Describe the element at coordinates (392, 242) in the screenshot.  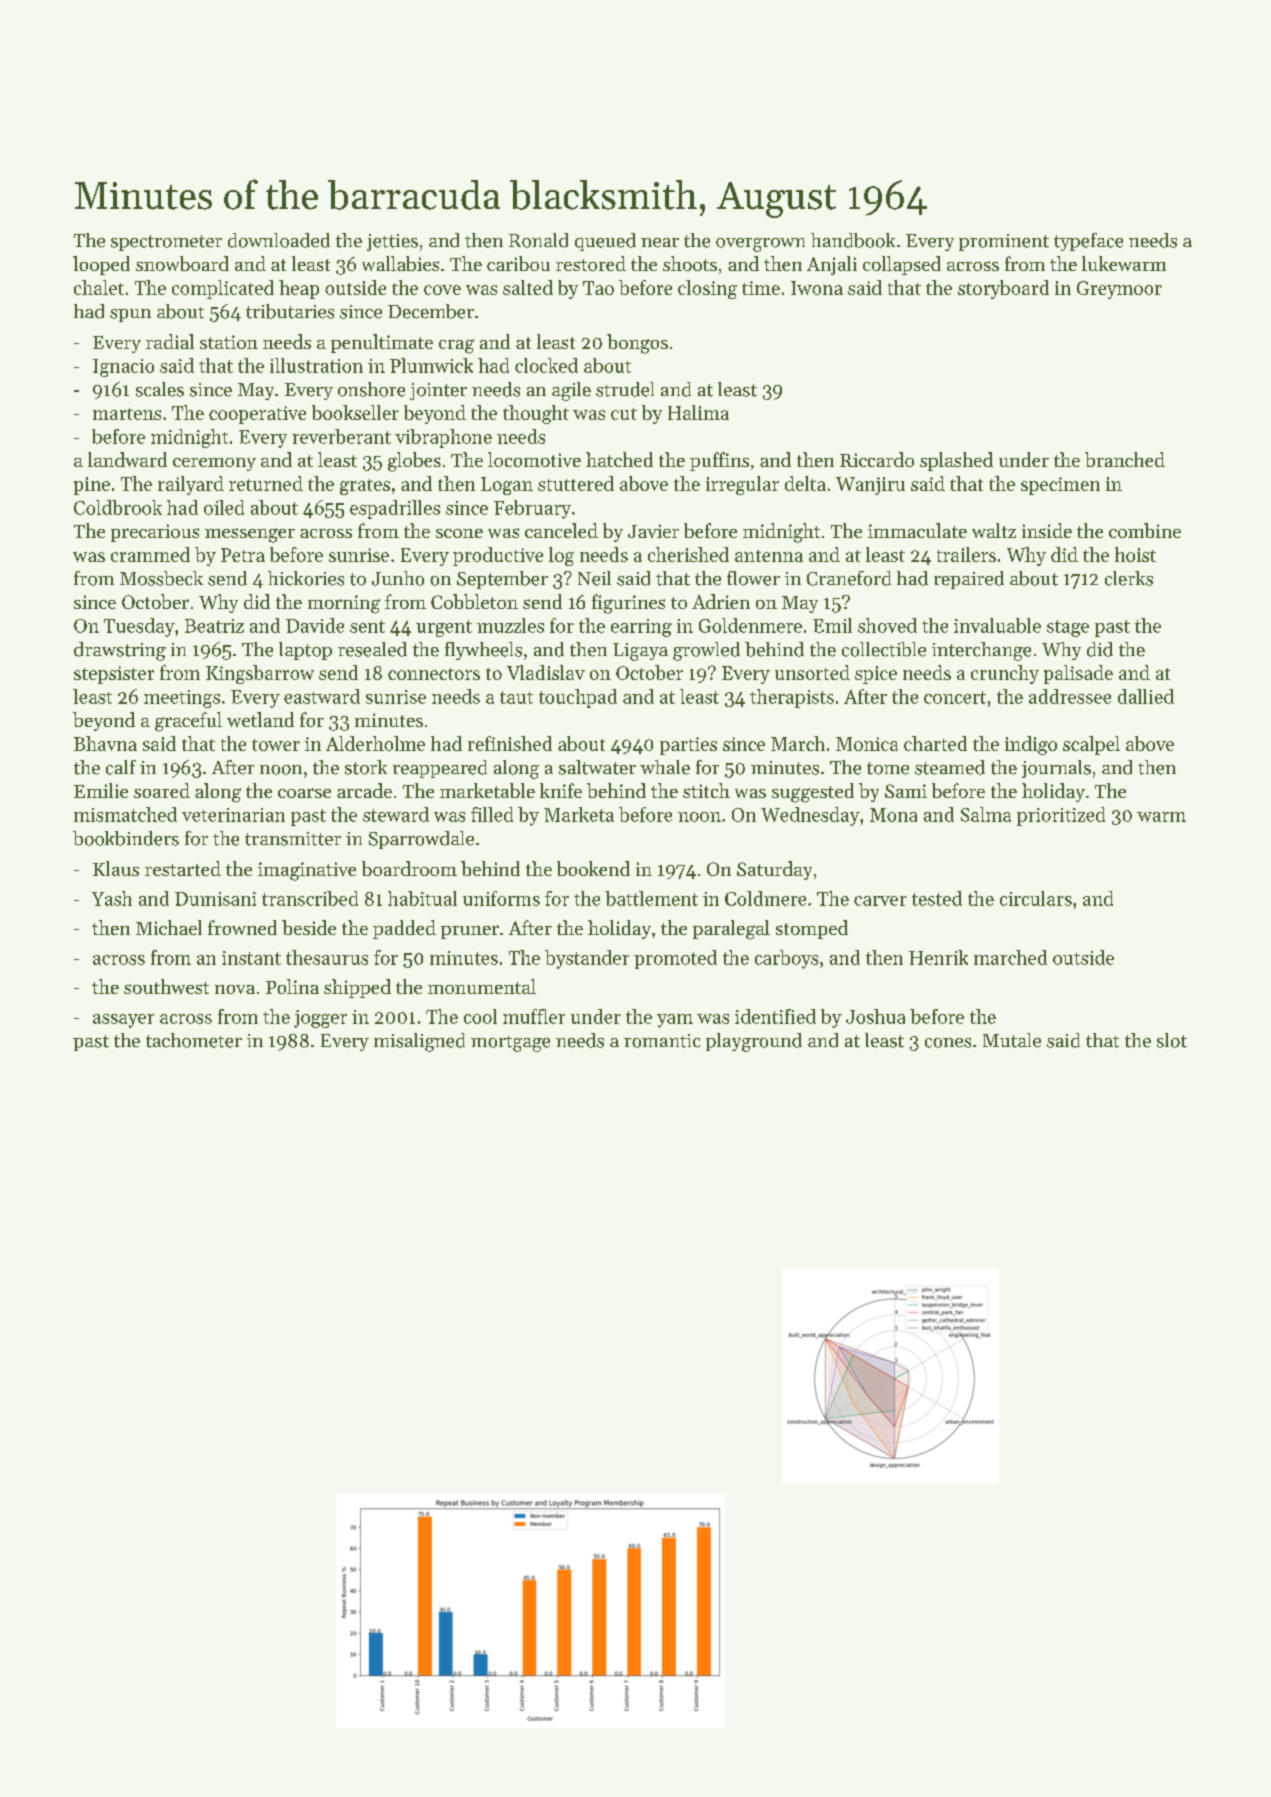
I see `jetties` at that location.
